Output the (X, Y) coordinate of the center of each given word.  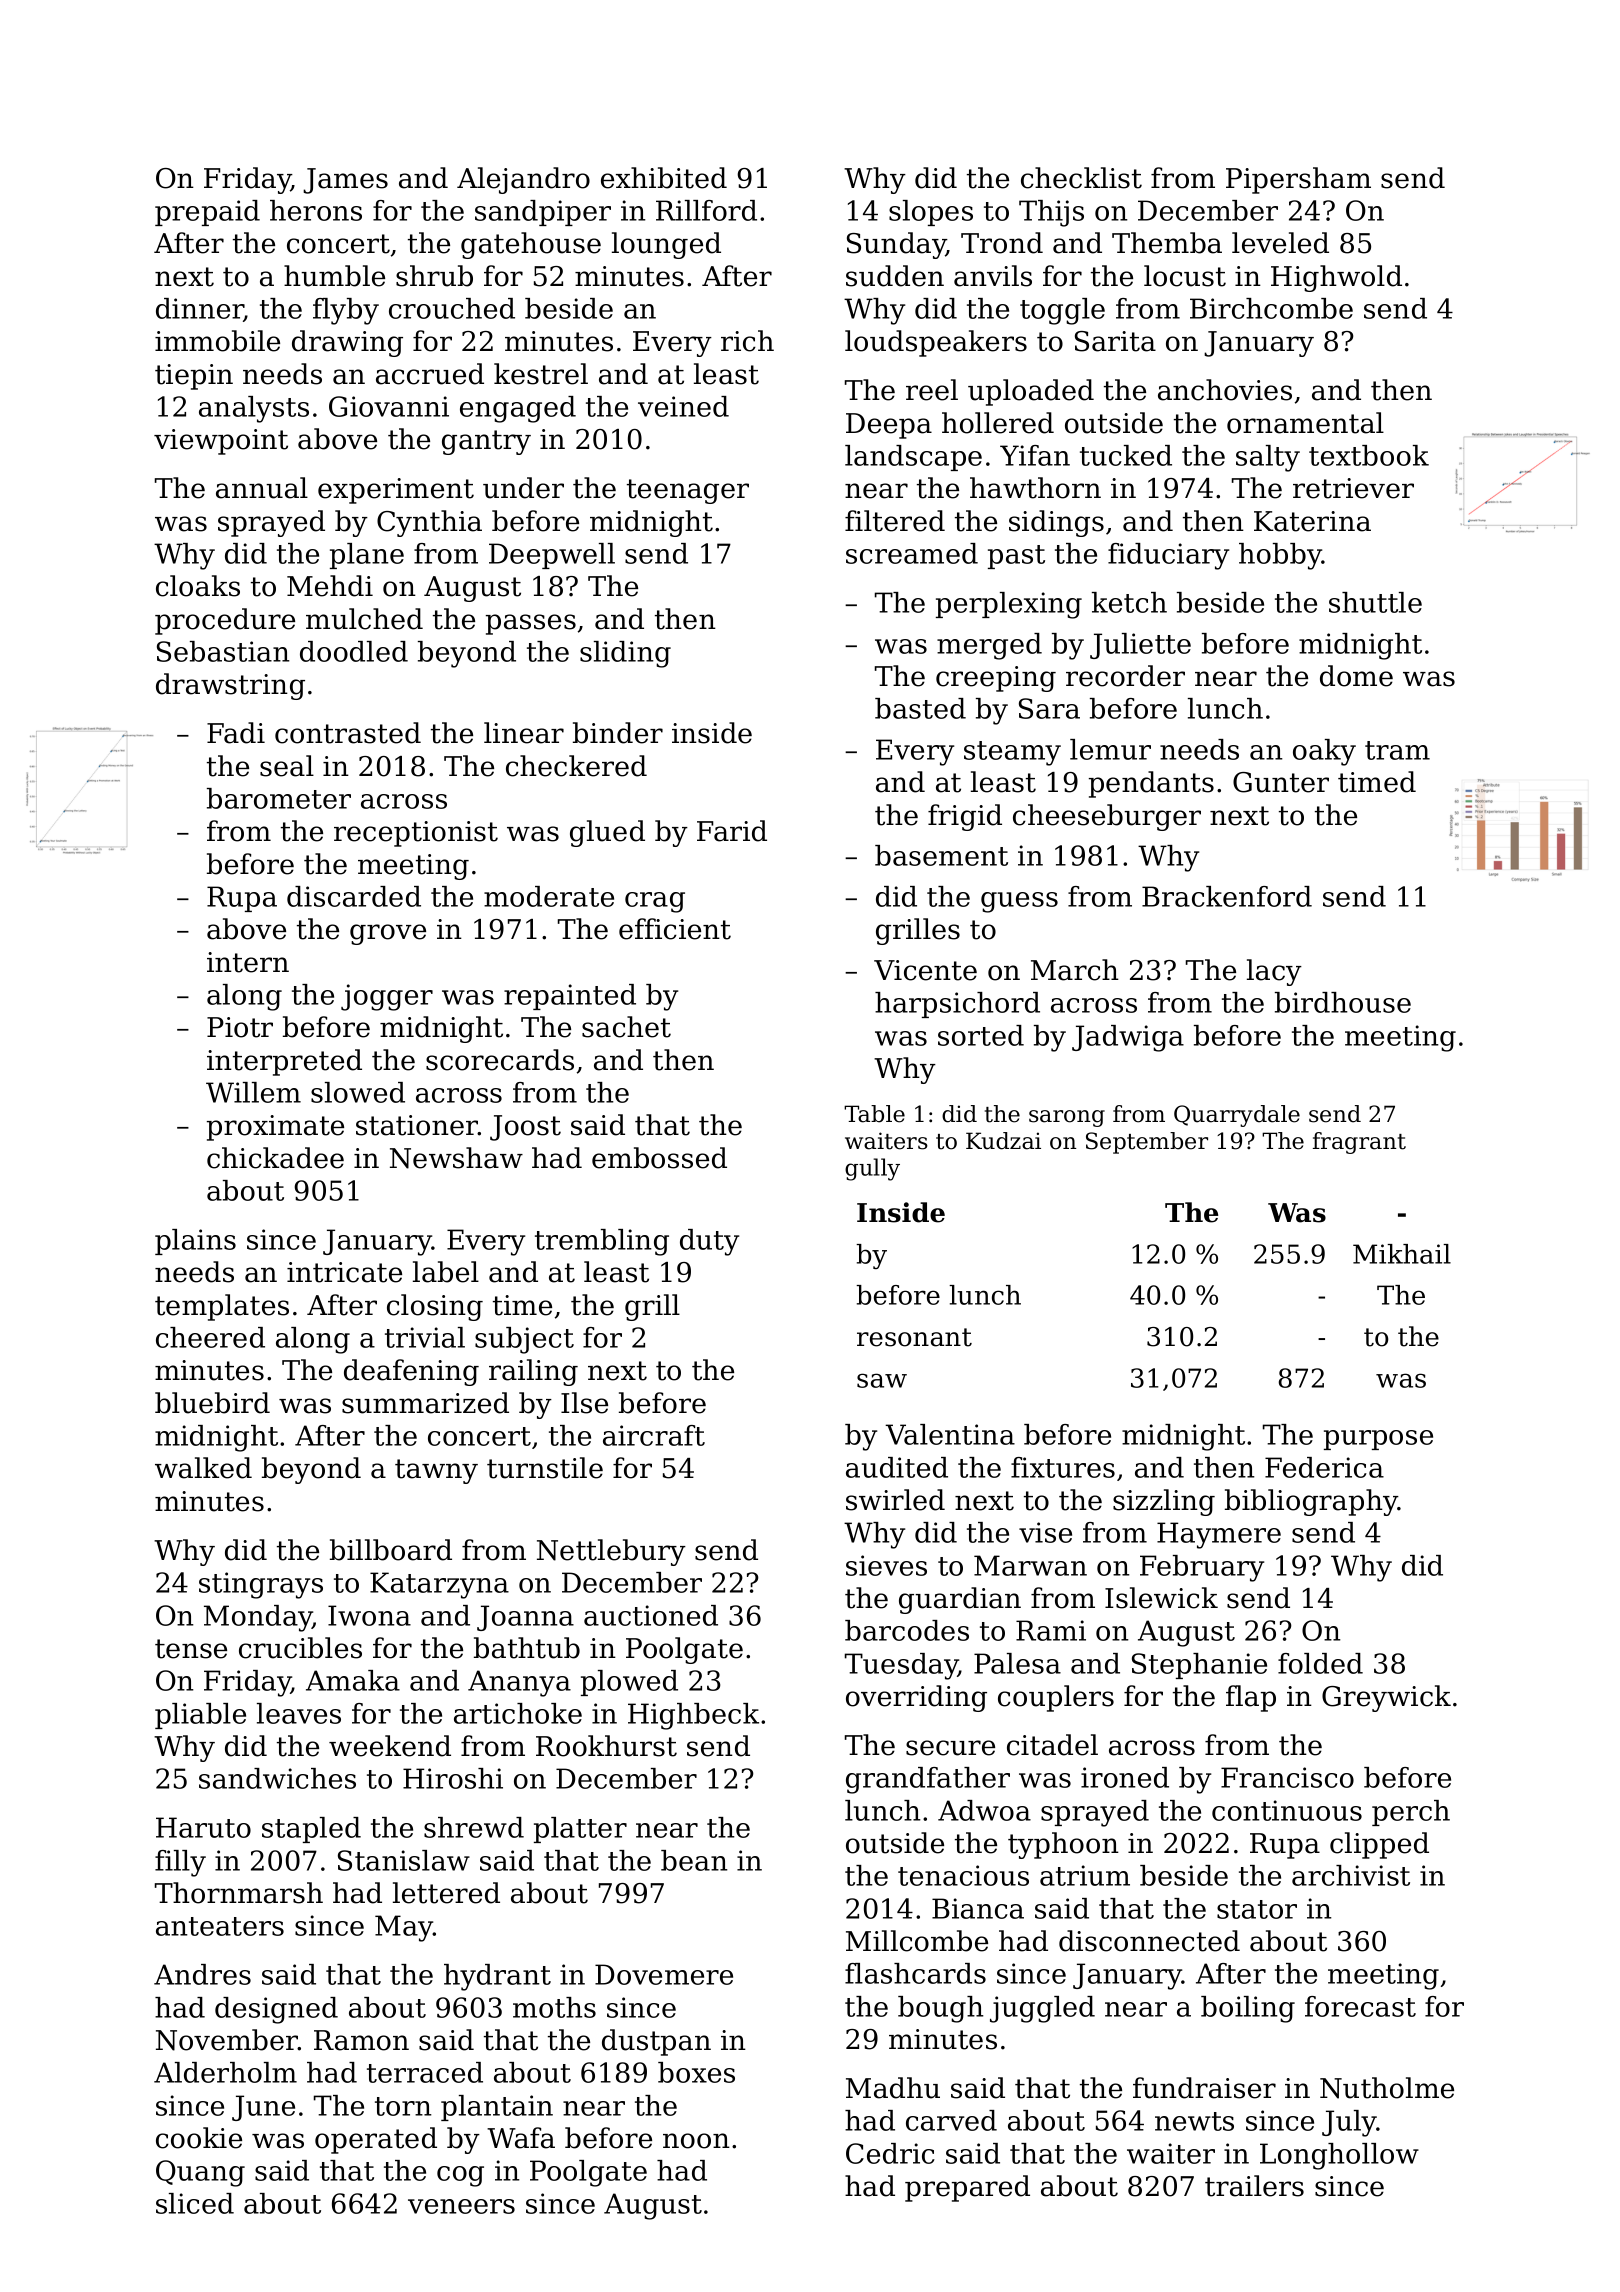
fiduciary (1168, 556)
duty (709, 1242)
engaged (518, 409)
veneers (461, 2206)
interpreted (284, 1062)
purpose (1378, 1440)
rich (747, 341)
